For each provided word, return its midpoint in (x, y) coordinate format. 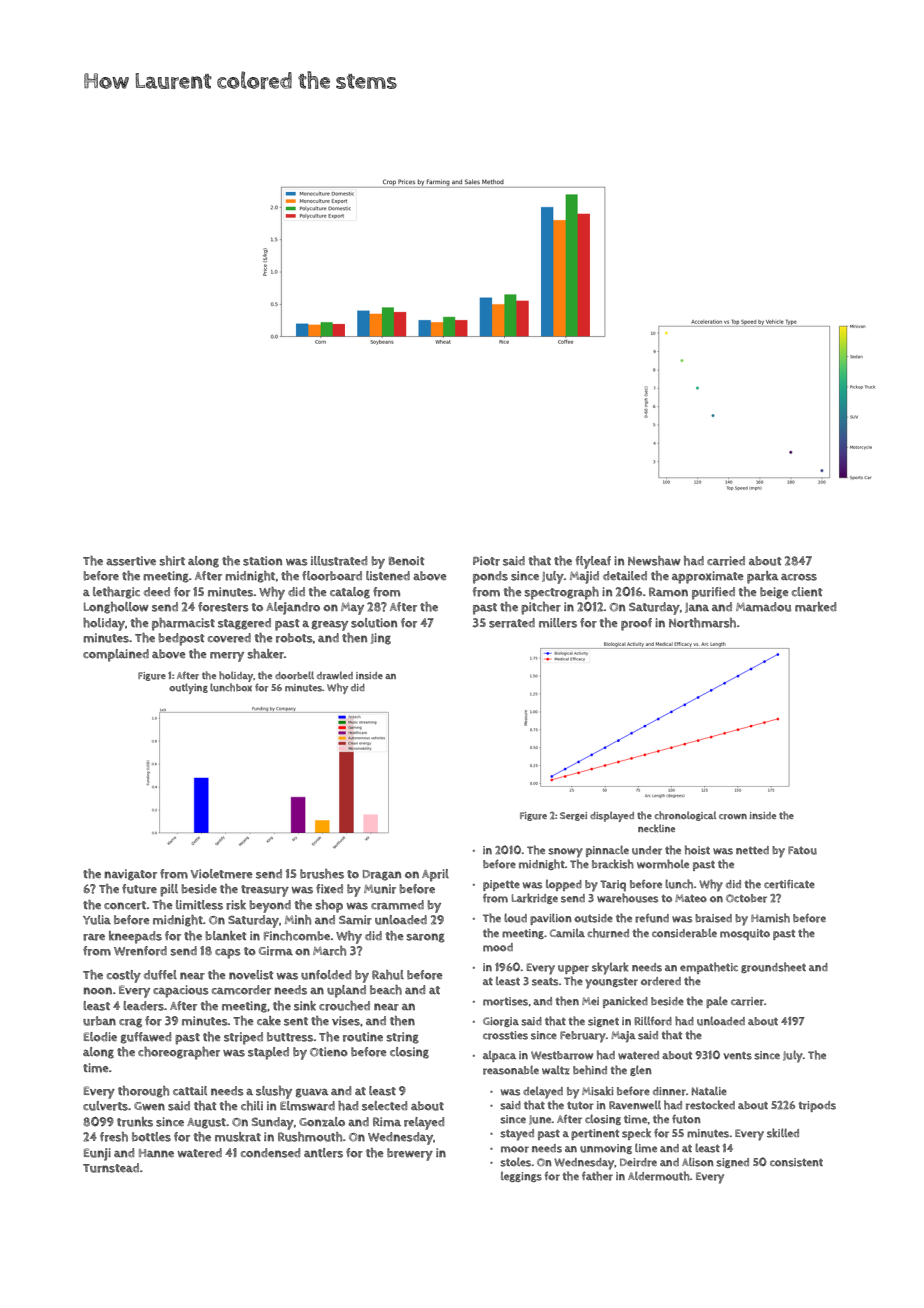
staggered (244, 624)
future (139, 889)
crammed (397, 905)
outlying (188, 688)
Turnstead (111, 1168)
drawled (335, 675)
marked (815, 607)
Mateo (691, 898)
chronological (685, 816)
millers (558, 623)
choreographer (179, 1053)
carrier (747, 1001)
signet (603, 1022)
